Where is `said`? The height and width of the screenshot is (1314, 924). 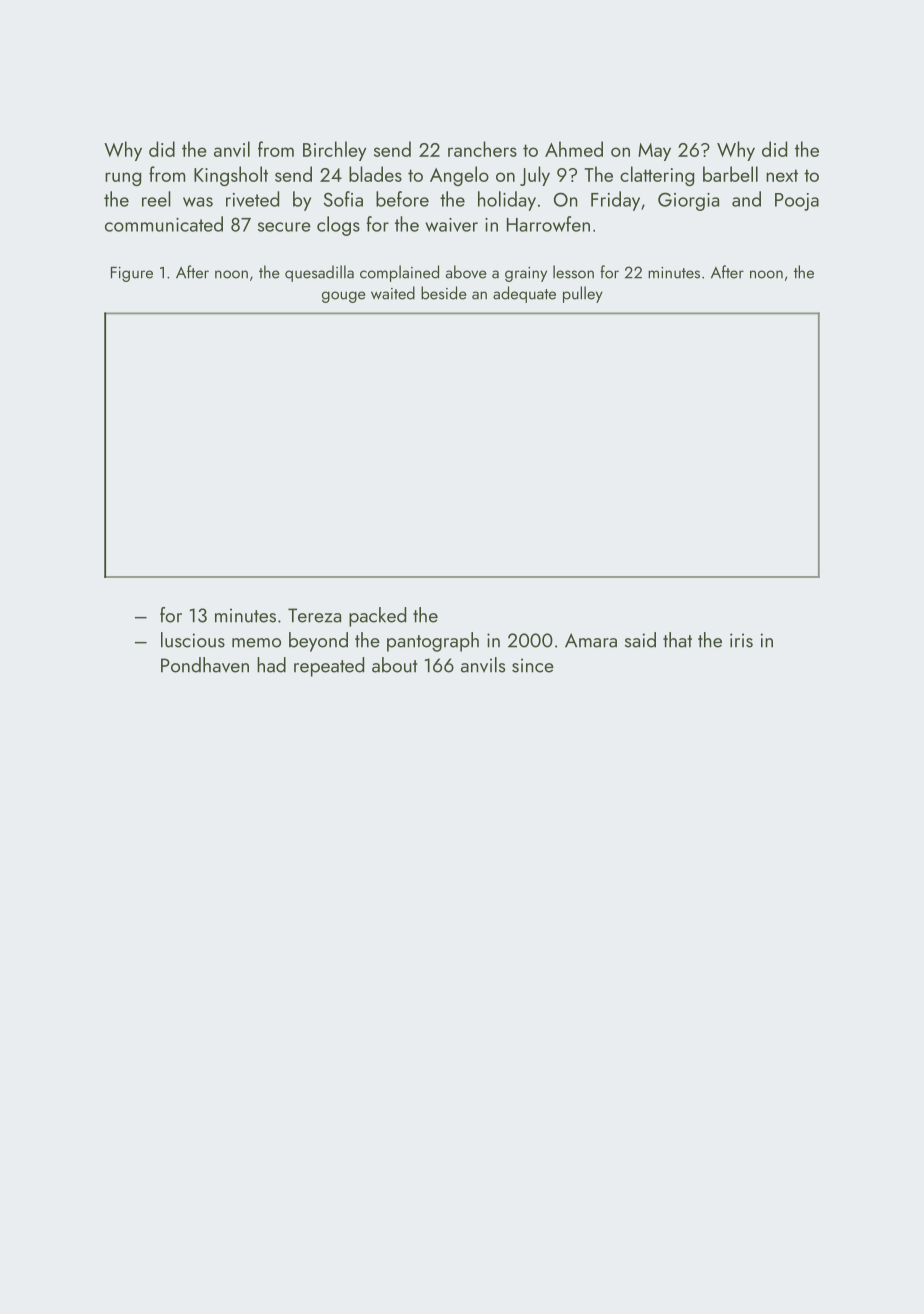 said is located at coordinates (640, 640).
